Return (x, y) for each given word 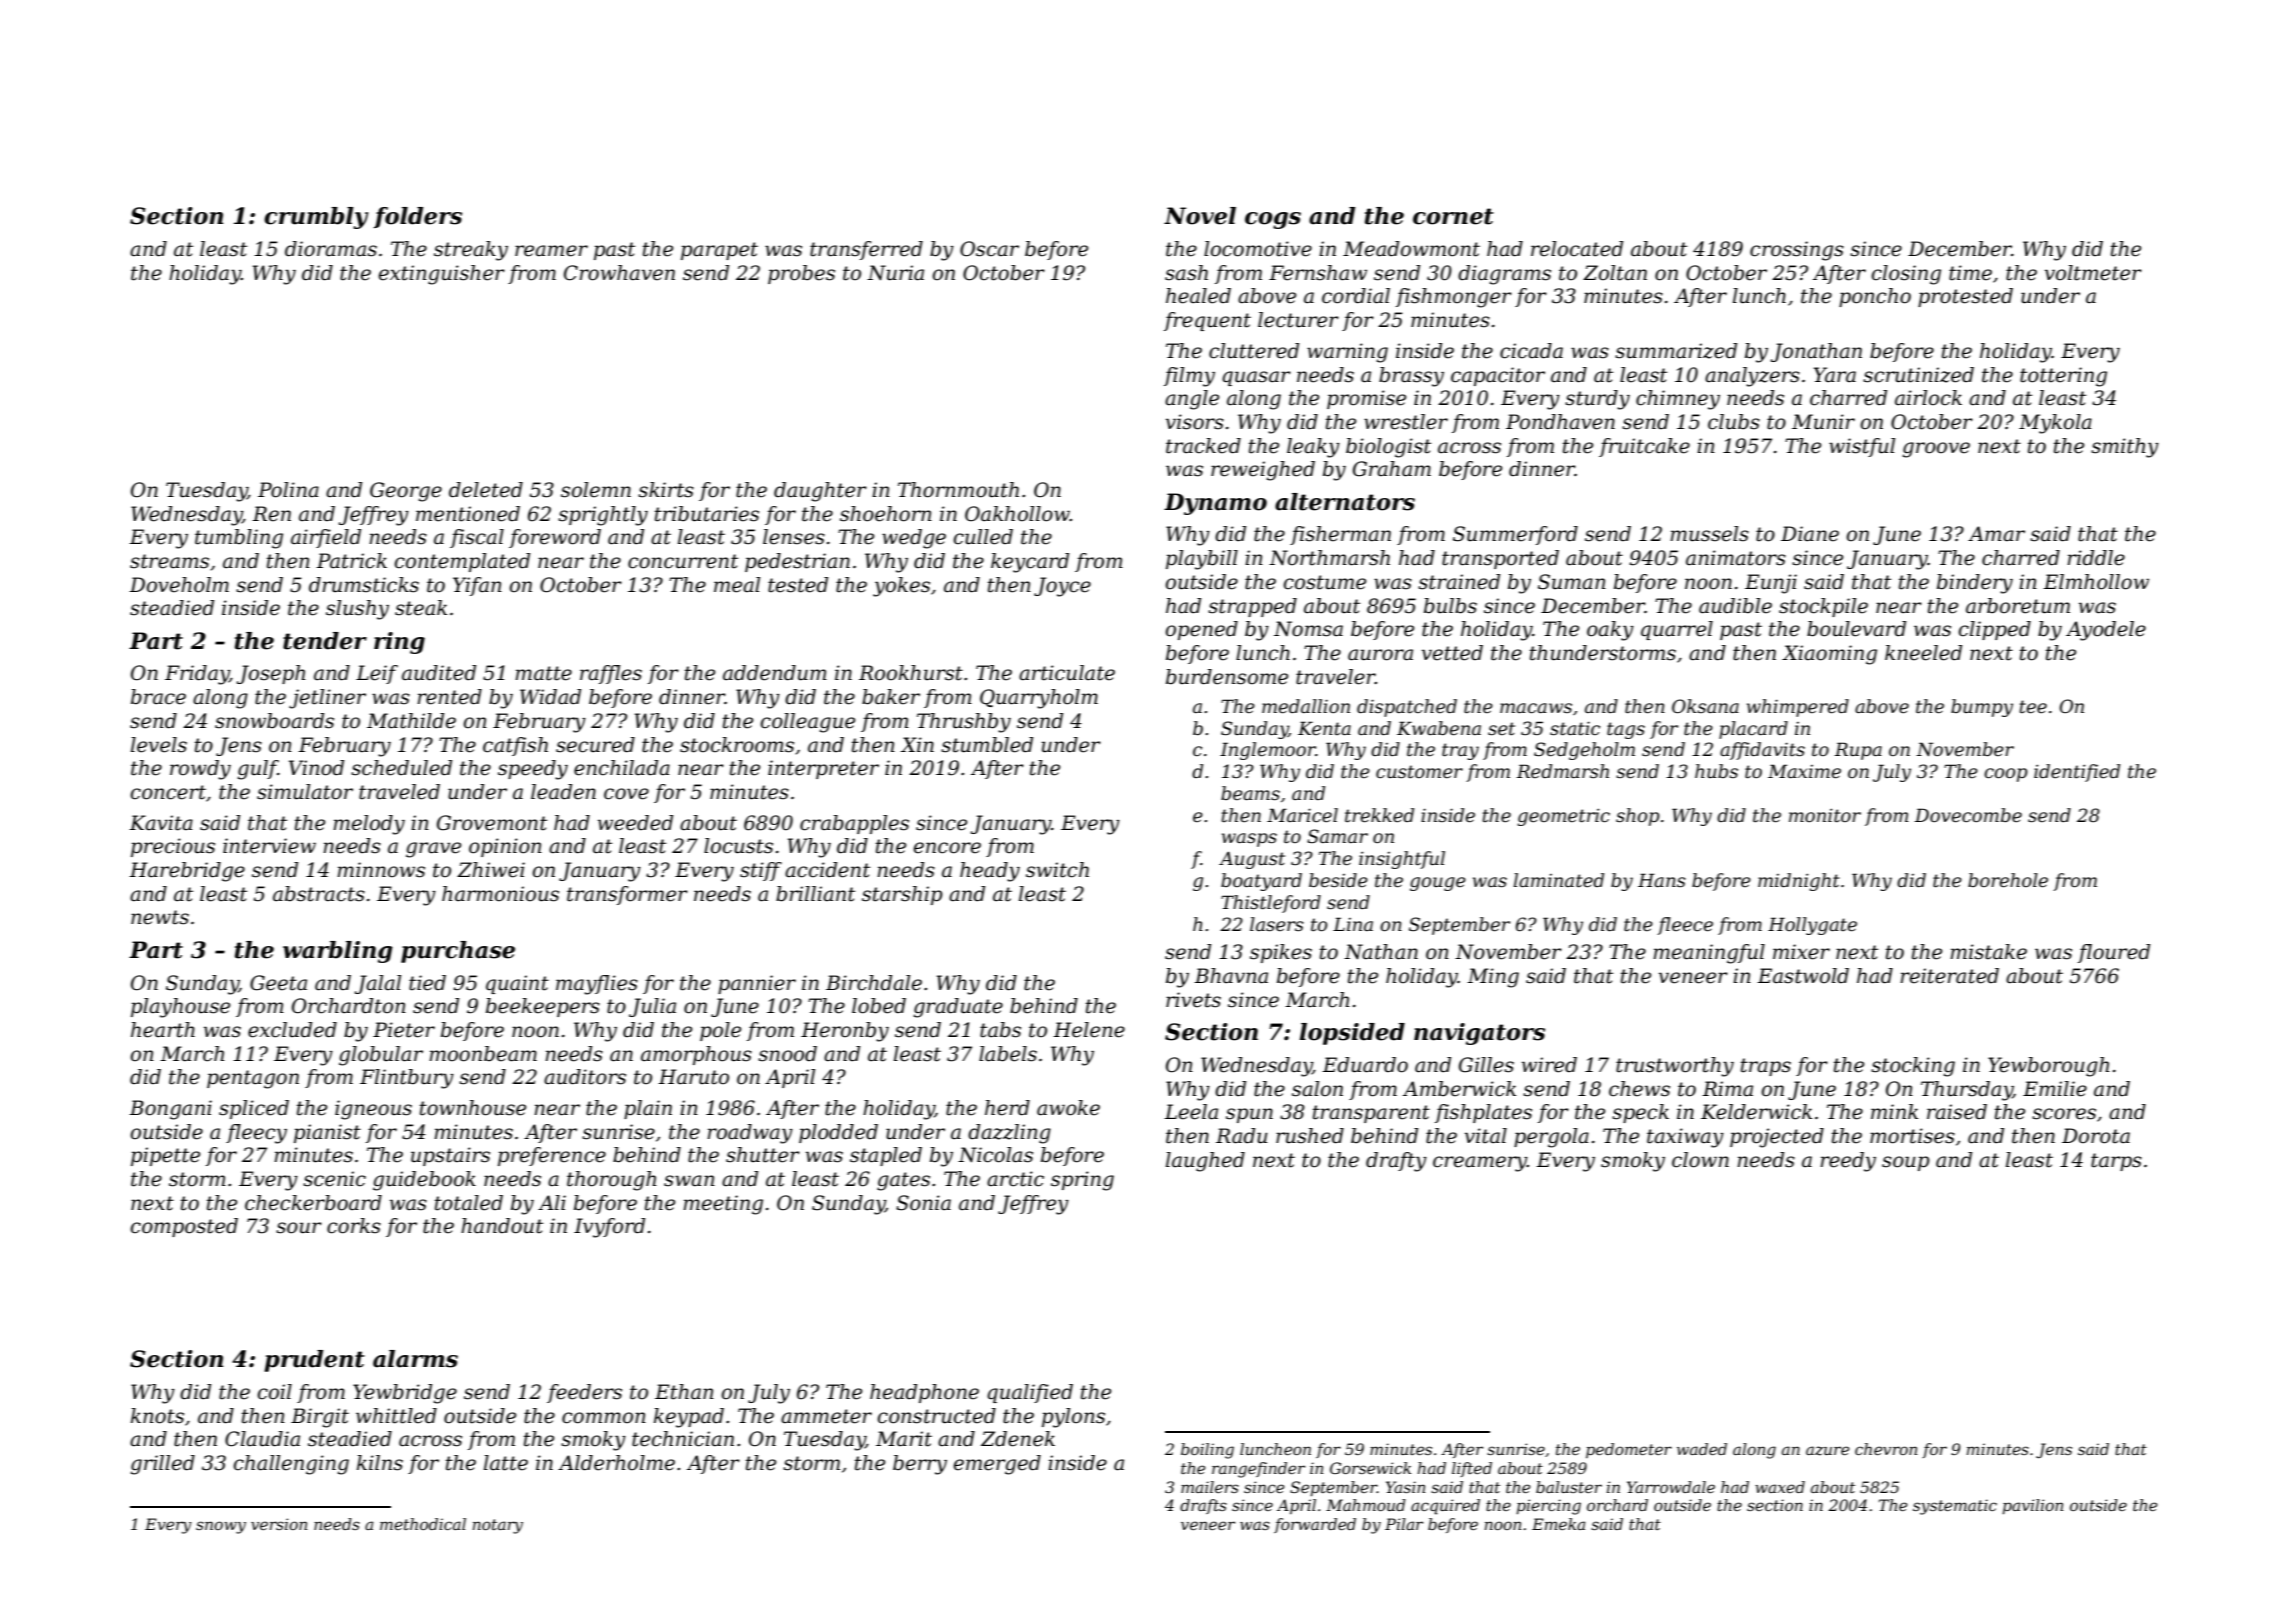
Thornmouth (958, 490)
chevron (1886, 1449)
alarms (415, 1359)
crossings (1797, 251)
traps (1766, 1067)
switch (1057, 870)
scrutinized (1918, 375)
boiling (1207, 1451)
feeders (584, 1393)
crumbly (316, 218)
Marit (904, 1439)
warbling (338, 952)
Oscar (989, 249)
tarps (2116, 1162)
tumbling (239, 539)
